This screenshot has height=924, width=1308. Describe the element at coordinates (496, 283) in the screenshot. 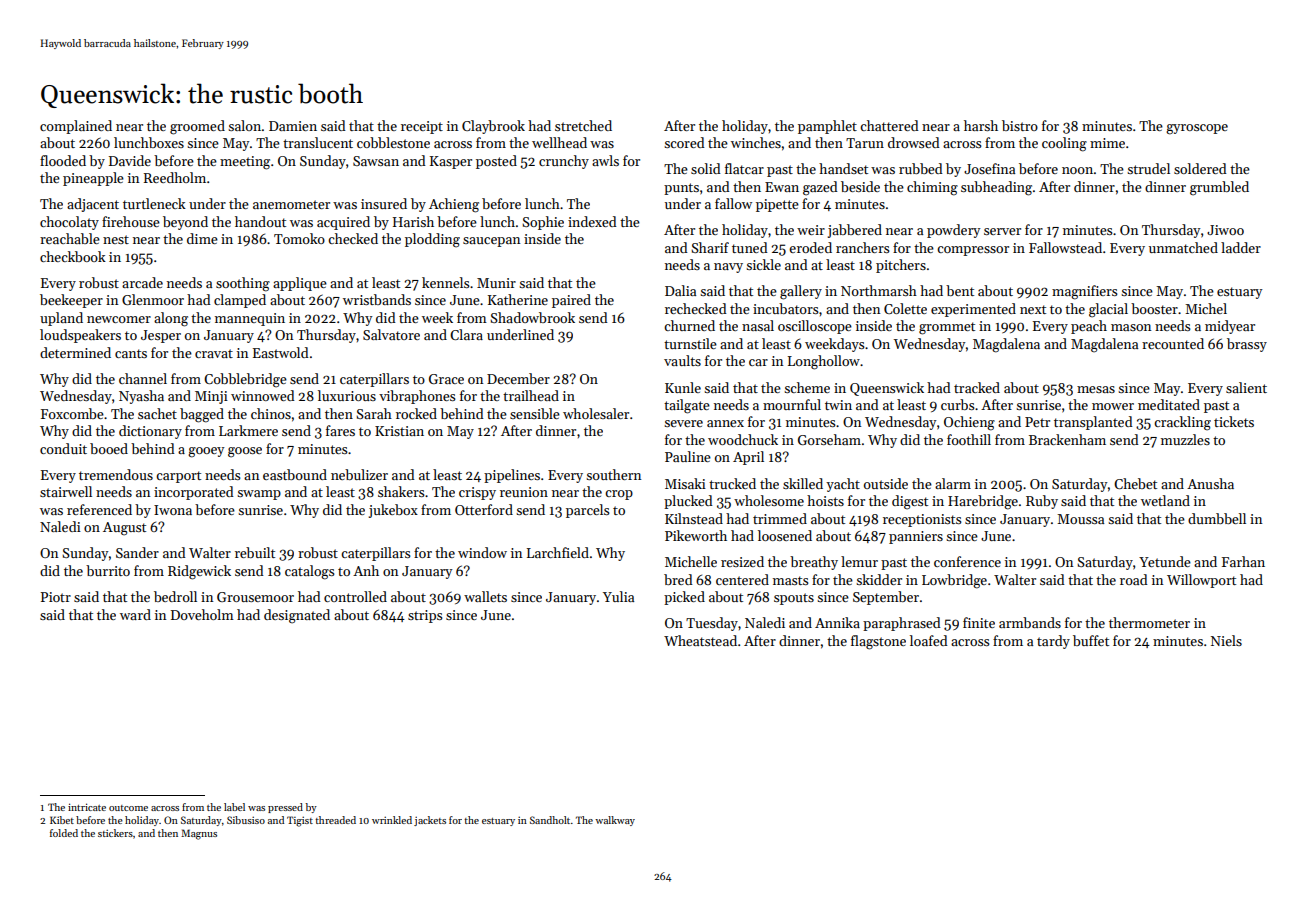

I see `Munir` at that location.
